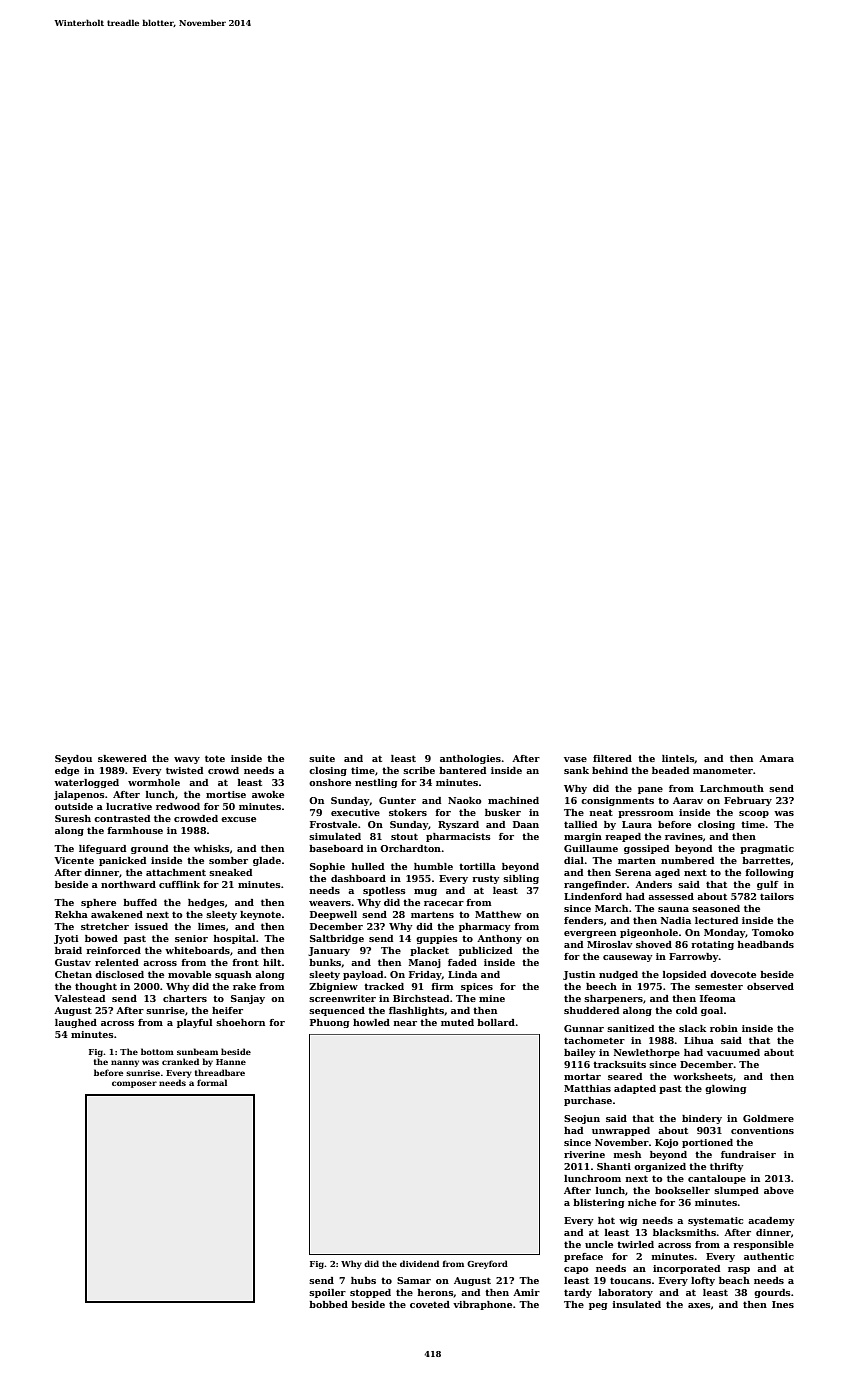 This document has height=1400, width=849. Describe the element at coordinates (575, 759) in the document. I see `vase` at that location.
